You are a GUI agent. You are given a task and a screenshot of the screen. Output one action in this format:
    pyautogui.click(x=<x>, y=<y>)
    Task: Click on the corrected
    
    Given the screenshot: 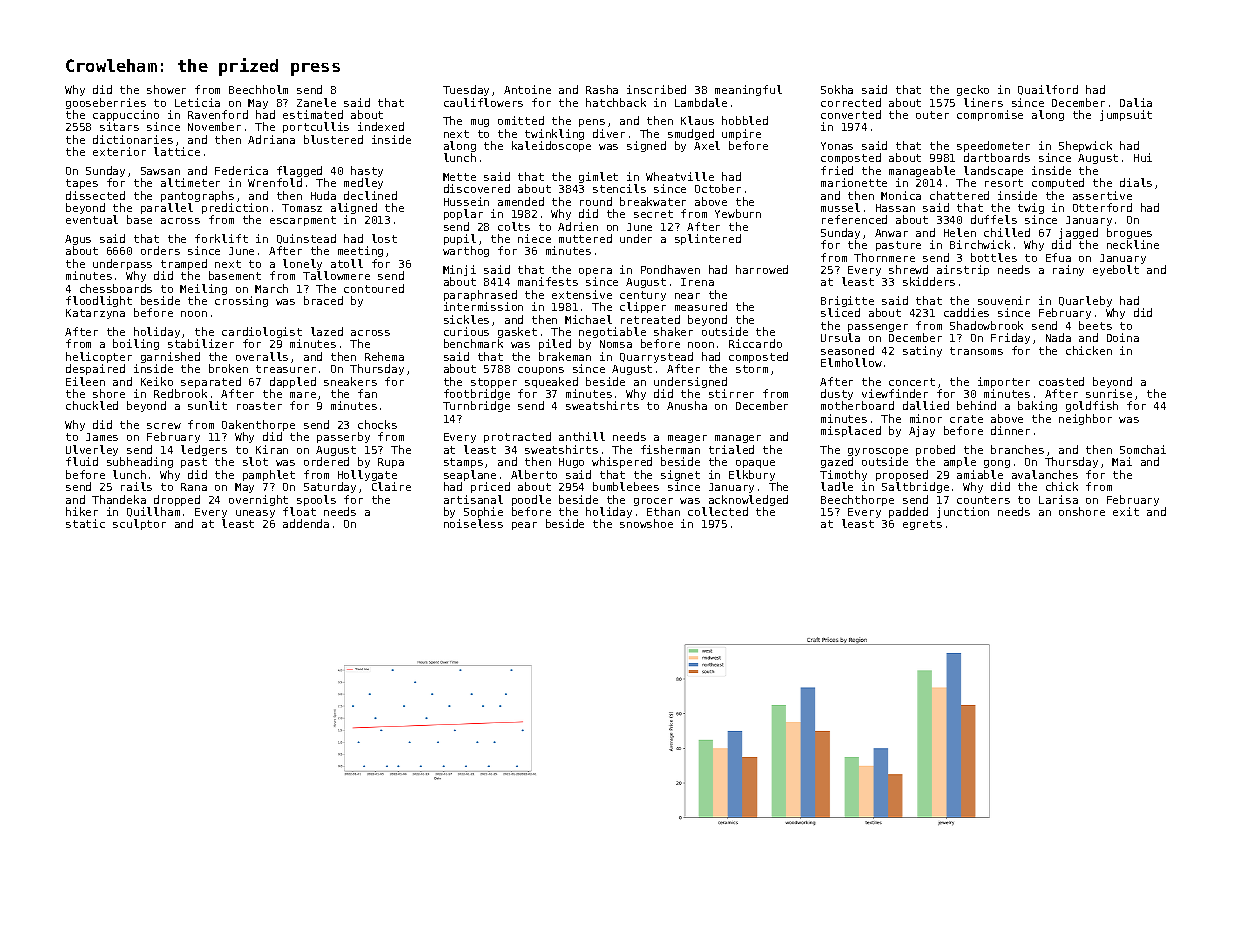 What is the action you would take?
    pyautogui.click(x=851, y=102)
